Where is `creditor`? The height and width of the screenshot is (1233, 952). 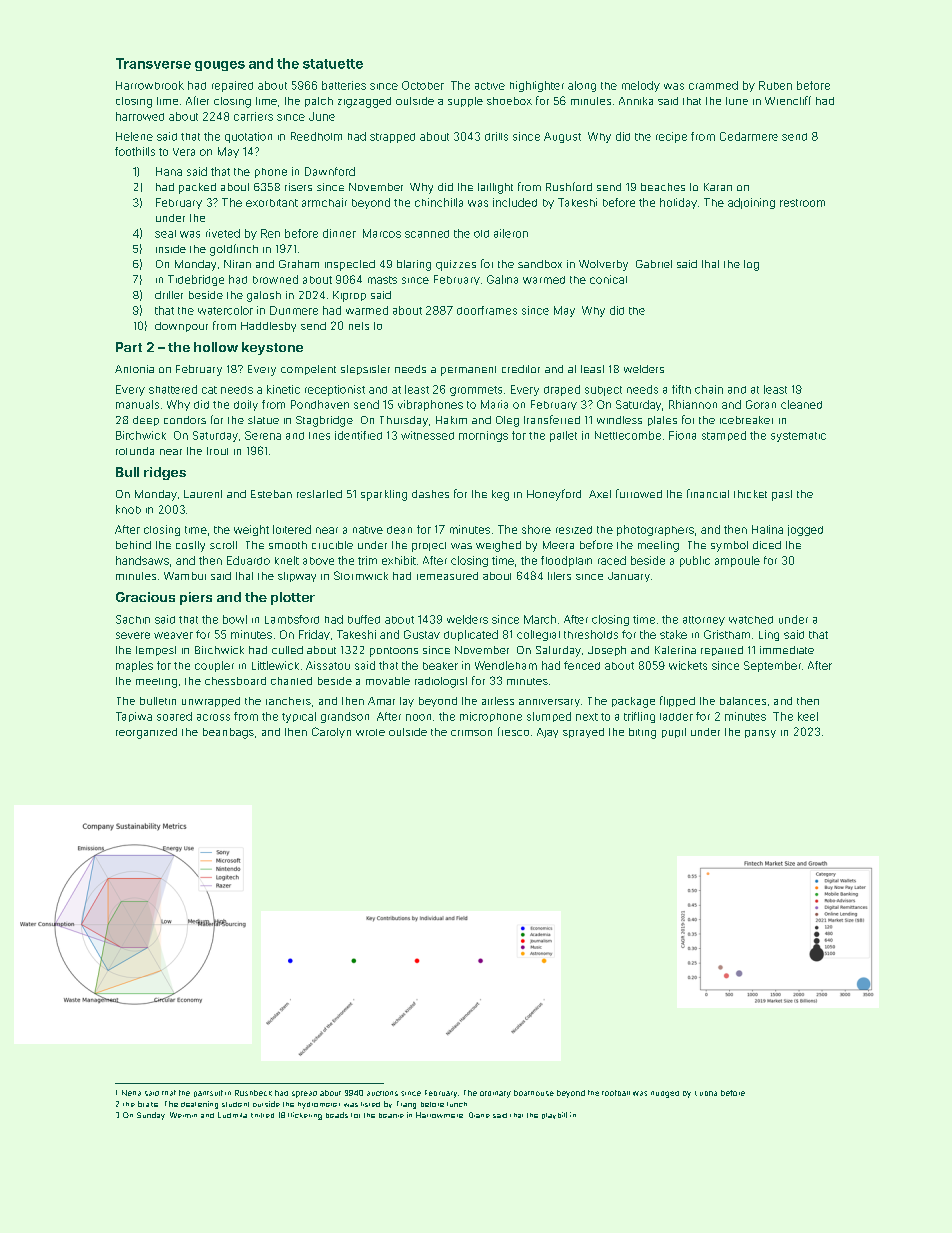 creditor is located at coordinates (521, 369).
